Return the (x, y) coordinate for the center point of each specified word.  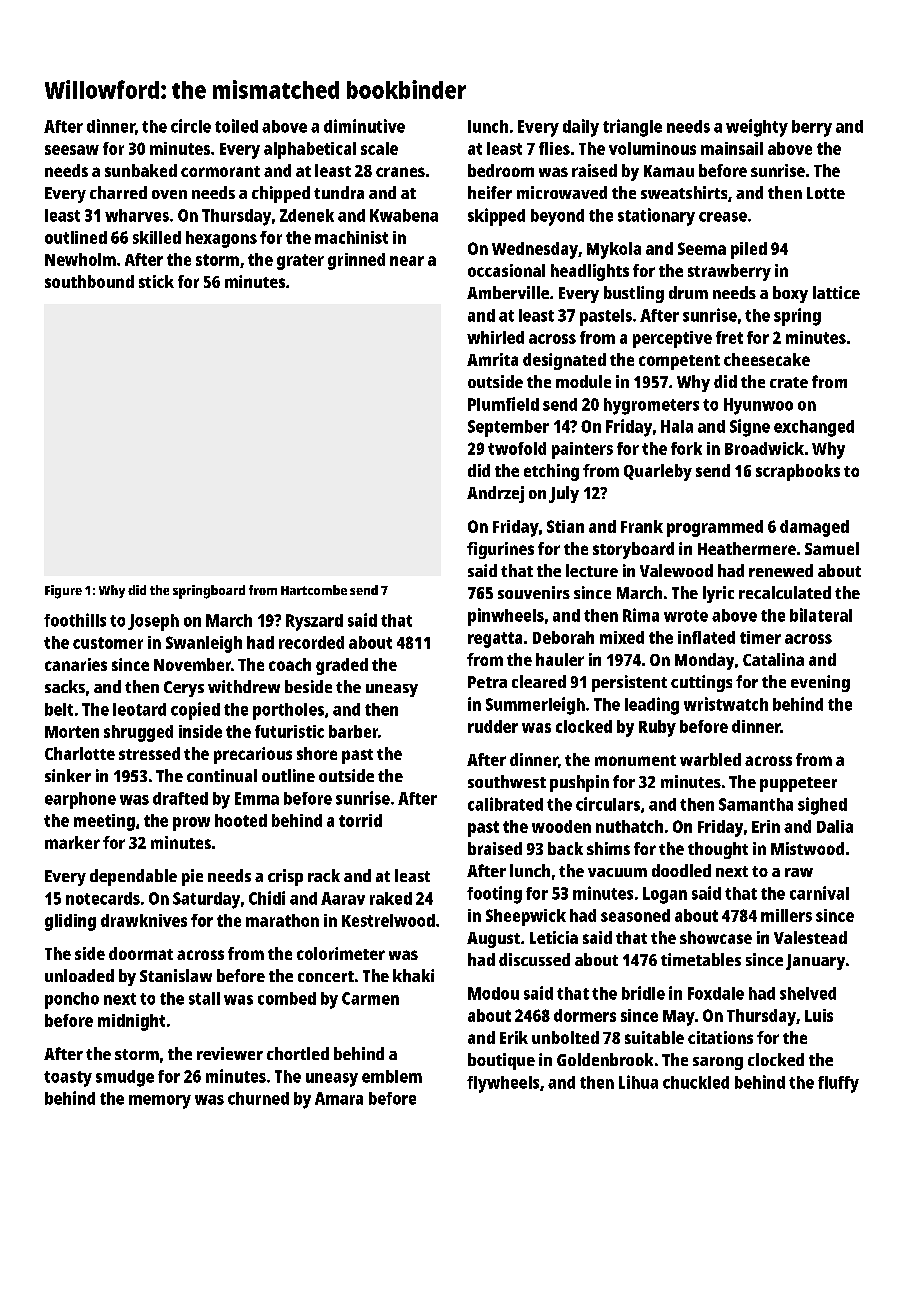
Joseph (153, 622)
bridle (643, 993)
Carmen (370, 998)
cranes (400, 172)
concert (326, 976)
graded (342, 666)
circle (191, 126)
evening (820, 683)
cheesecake (767, 359)
